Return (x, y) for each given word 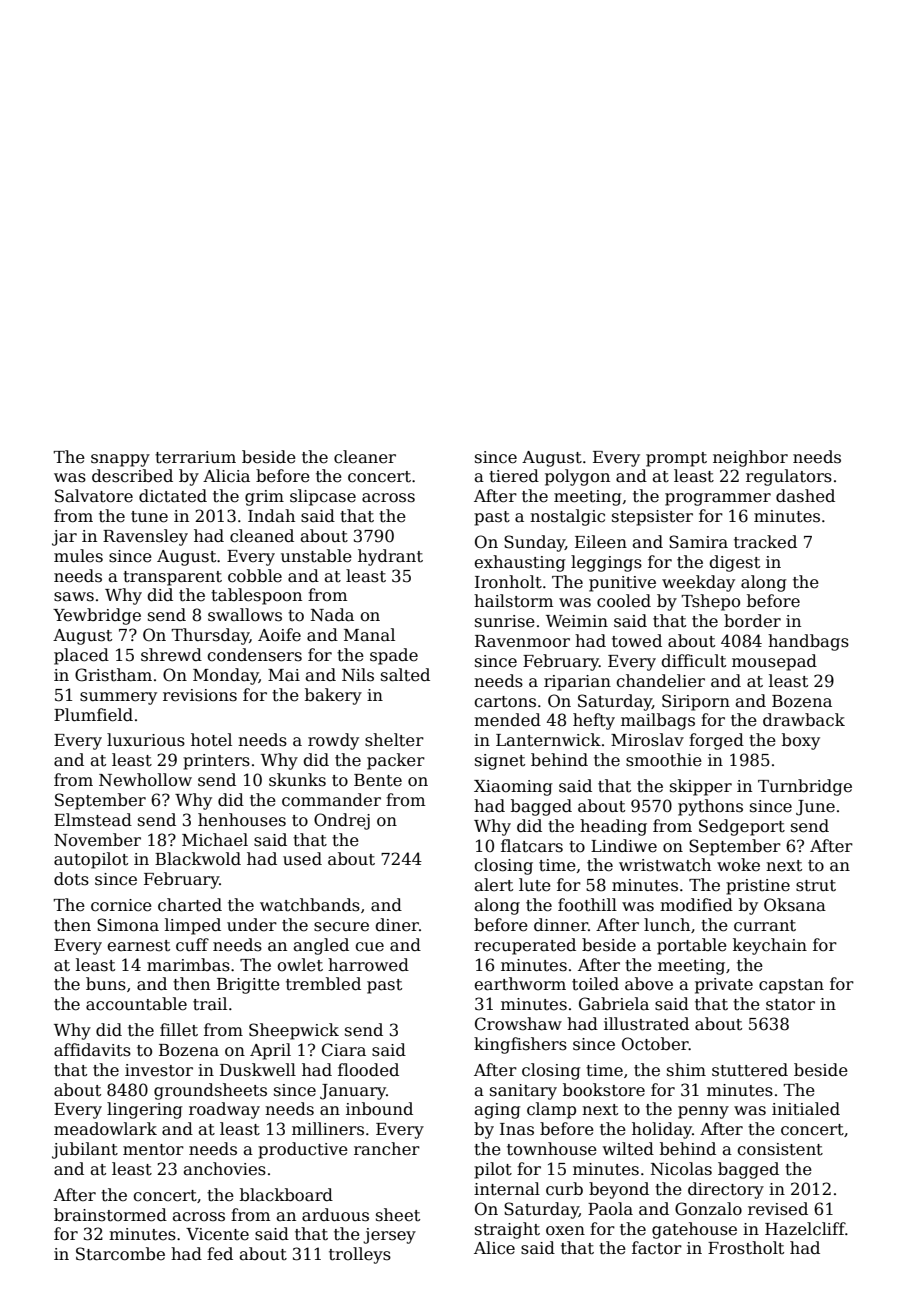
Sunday (534, 543)
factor (657, 1248)
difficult (693, 661)
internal (507, 1189)
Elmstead (93, 820)
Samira (698, 542)
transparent (172, 578)
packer (396, 761)
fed (220, 1254)
